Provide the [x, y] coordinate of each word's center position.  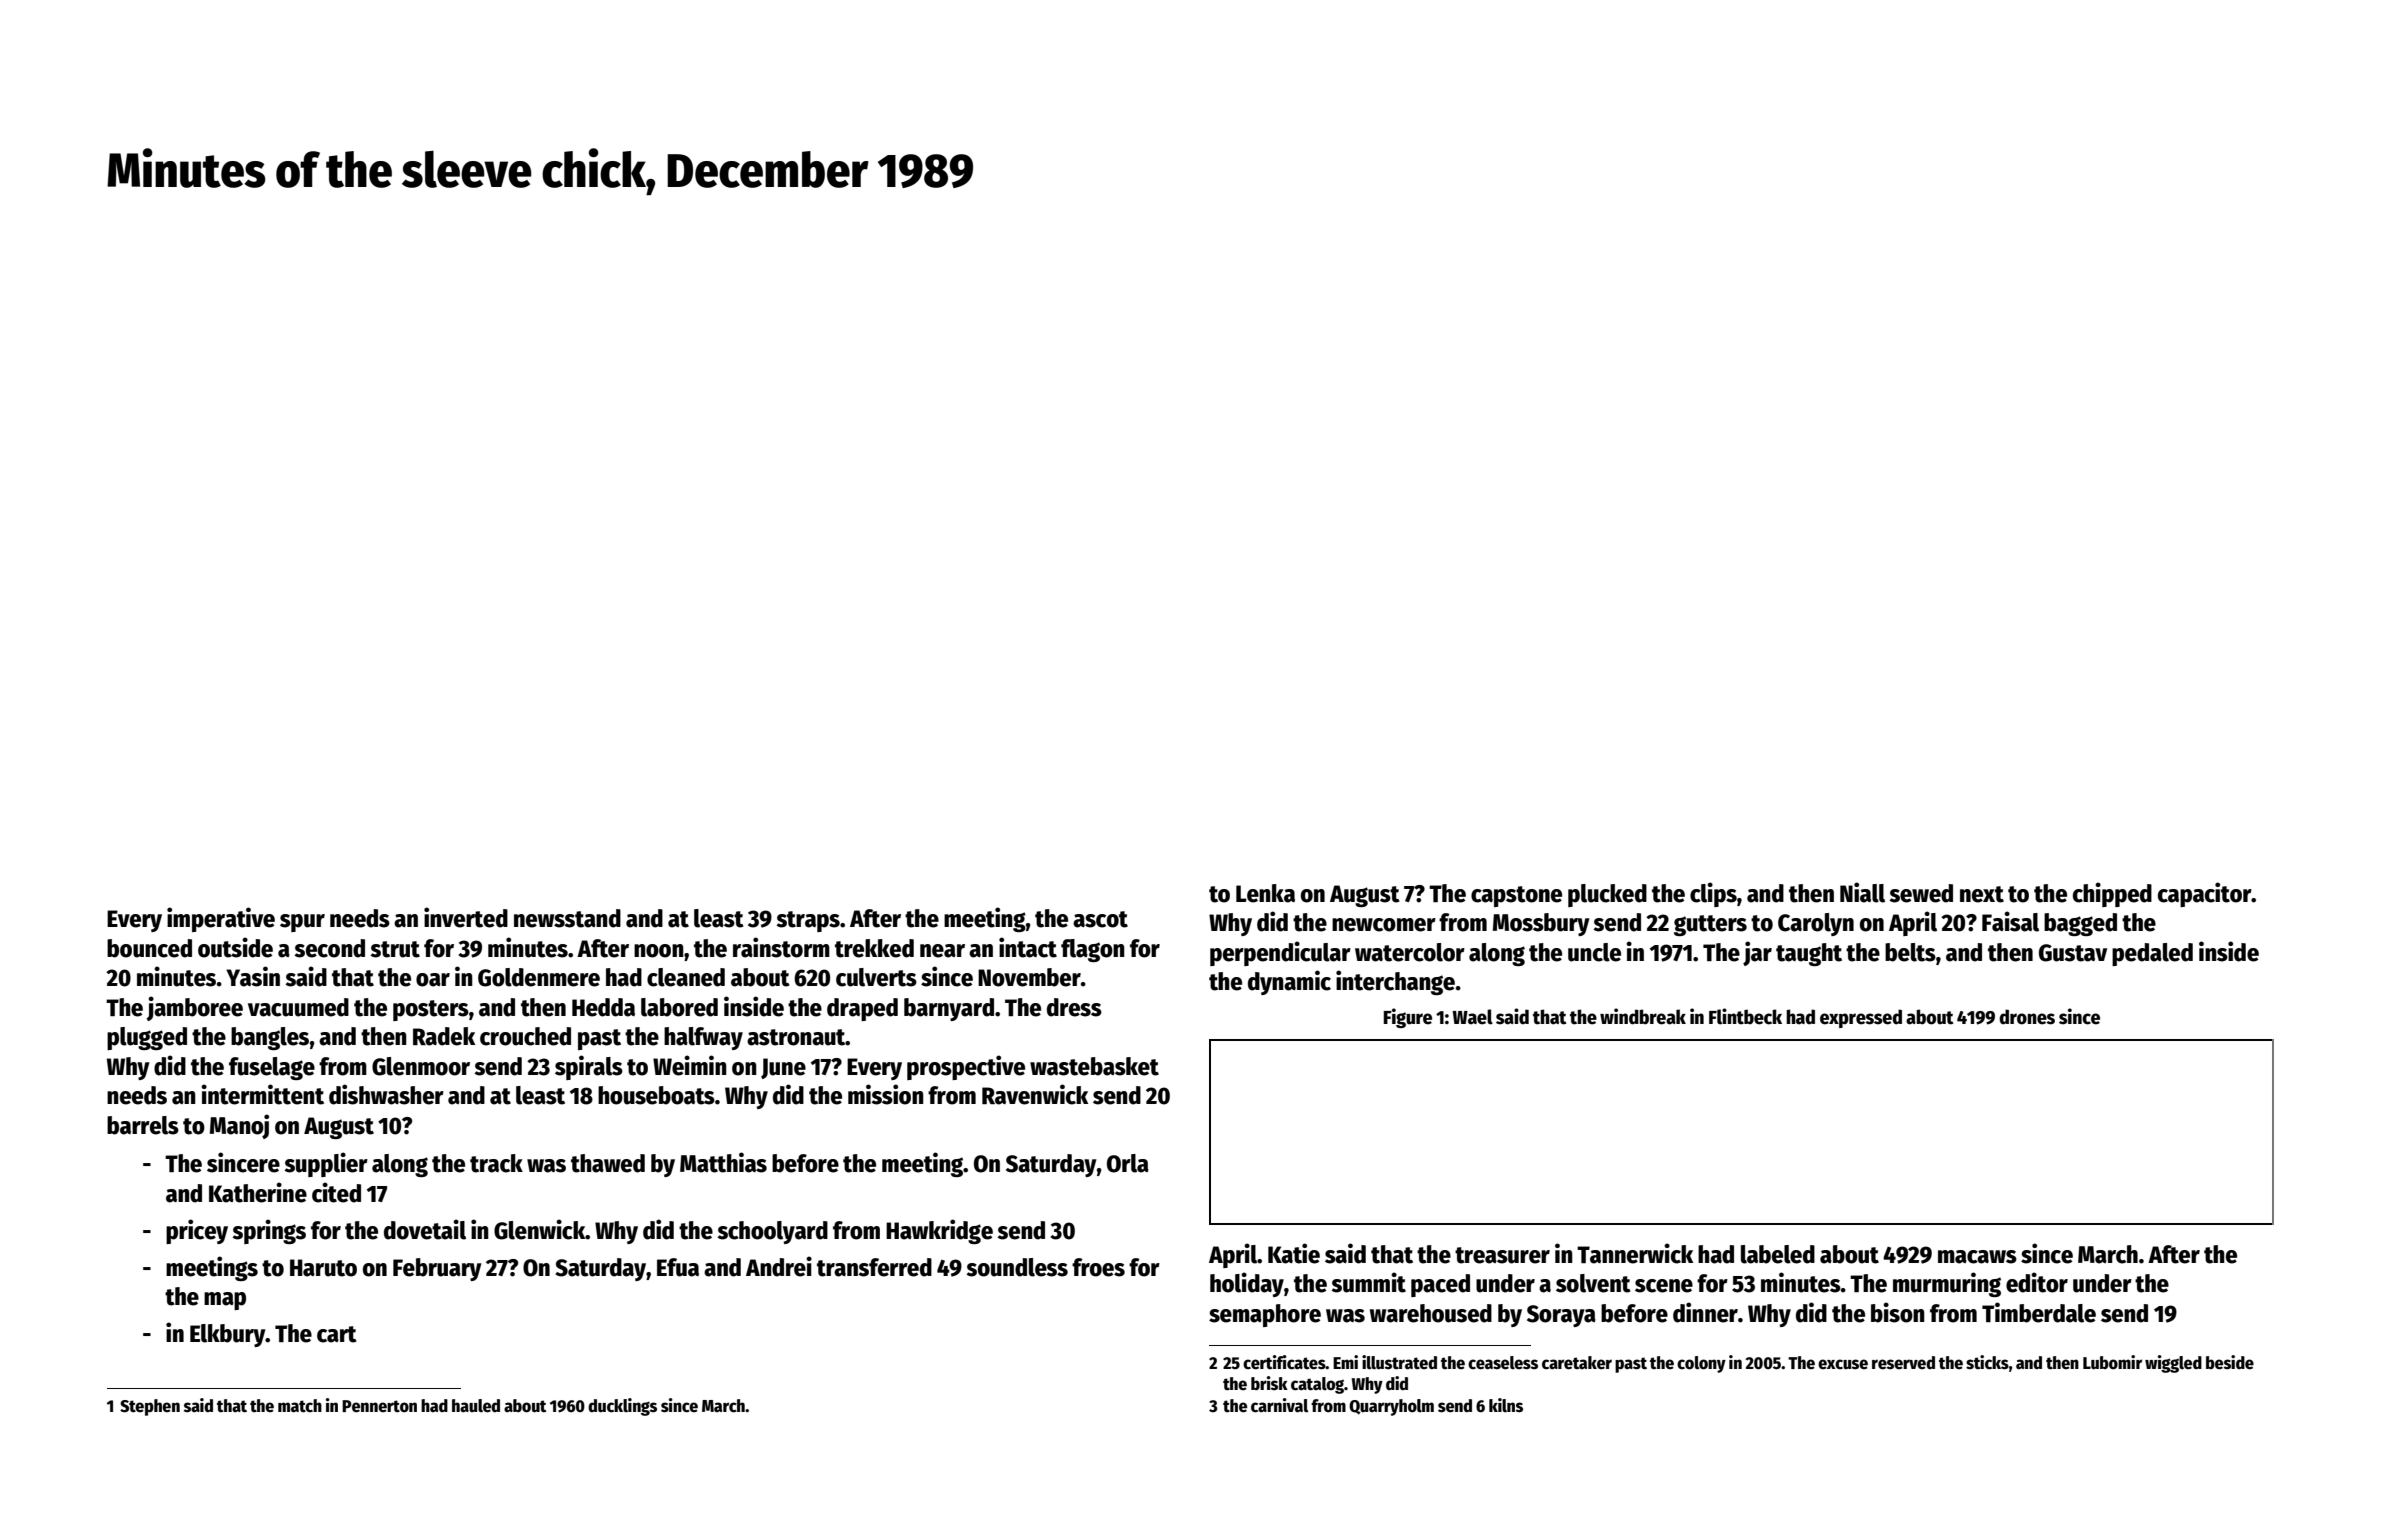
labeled [1778, 1254]
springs [269, 1231]
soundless [1017, 1267]
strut [395, 949]
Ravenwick [1035, 1094]
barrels [143, 1125]
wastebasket [1094, 1066]
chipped [2112, 894]
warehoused [1431, 1313]
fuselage [272, 1068]
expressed [1861, 1018]
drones [2027, 1017]
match [300, 1406]
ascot [1100, 919]
